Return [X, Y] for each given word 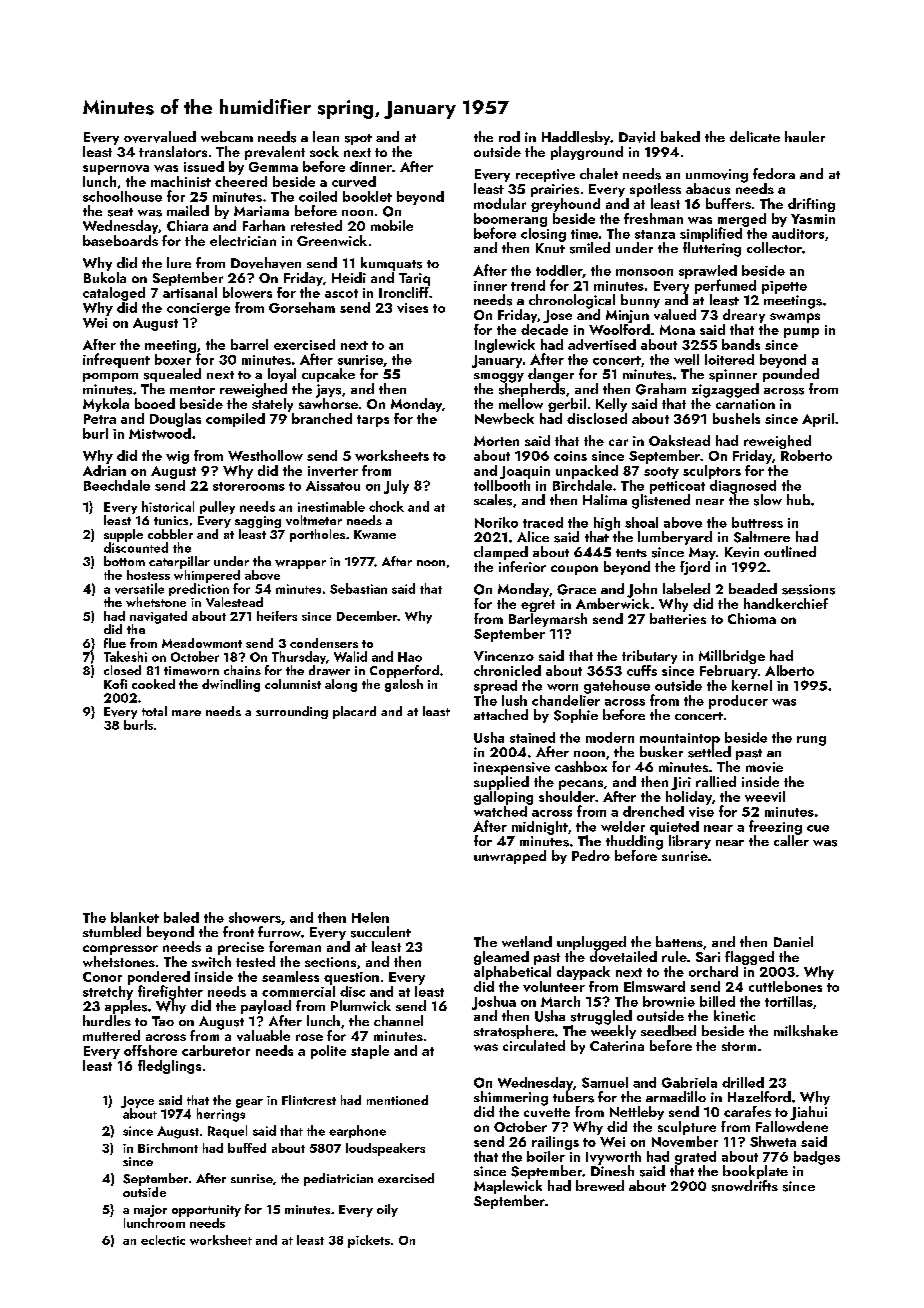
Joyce [137, 1102]
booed [155, 403]
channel [398, 1020]
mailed [188, 210]
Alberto [789, 670]
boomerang [510, 220]
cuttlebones [785, 986]
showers [255, 917]
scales [493, 500]
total [154, 711]
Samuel [605, 1082]
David [637, 137]
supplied [501, 783]
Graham [661, 389]
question [351, 978]
